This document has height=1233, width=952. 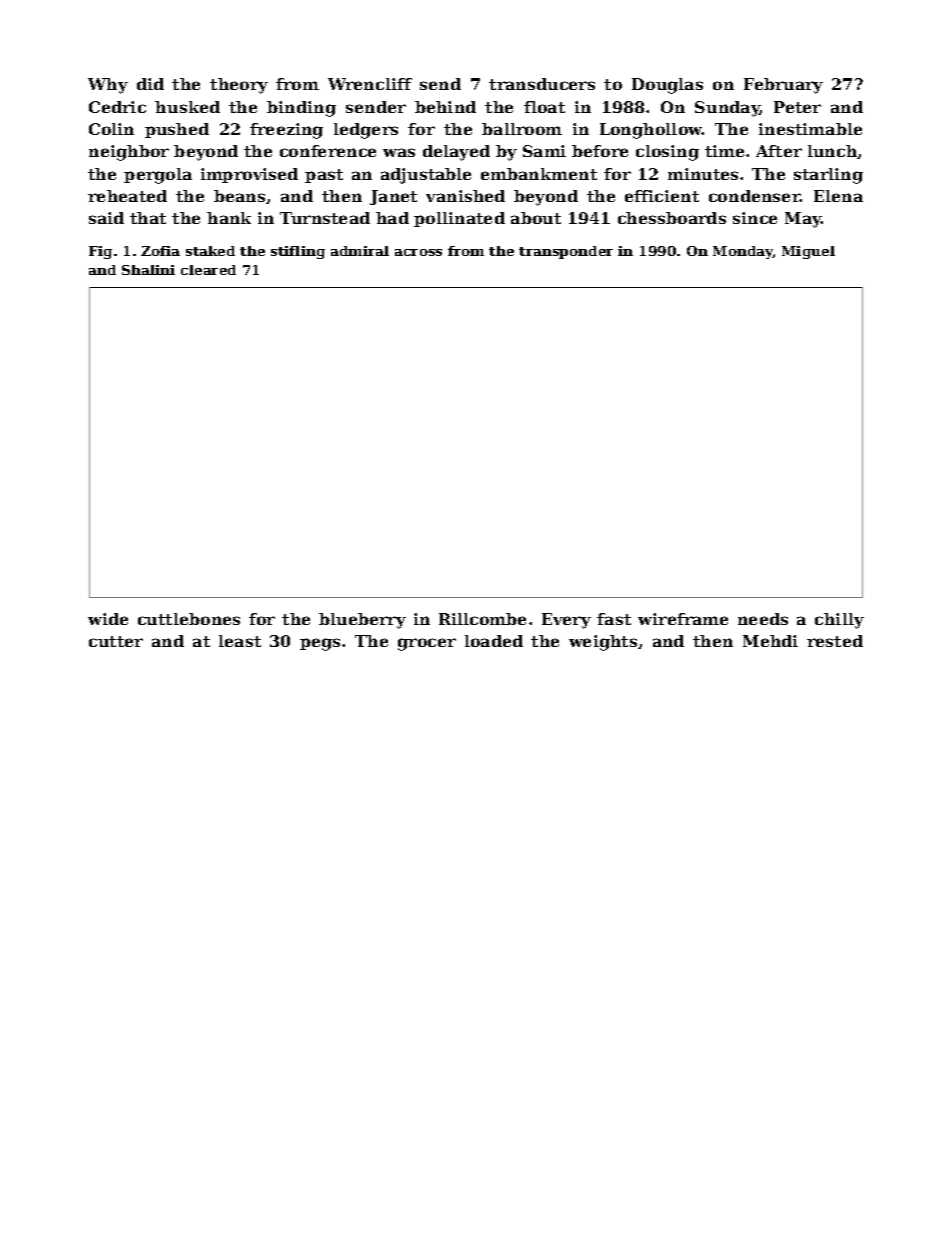 What do you see at coordinates (229, 218) in the document?
I see `hank` at bounding box center [229, 218].
